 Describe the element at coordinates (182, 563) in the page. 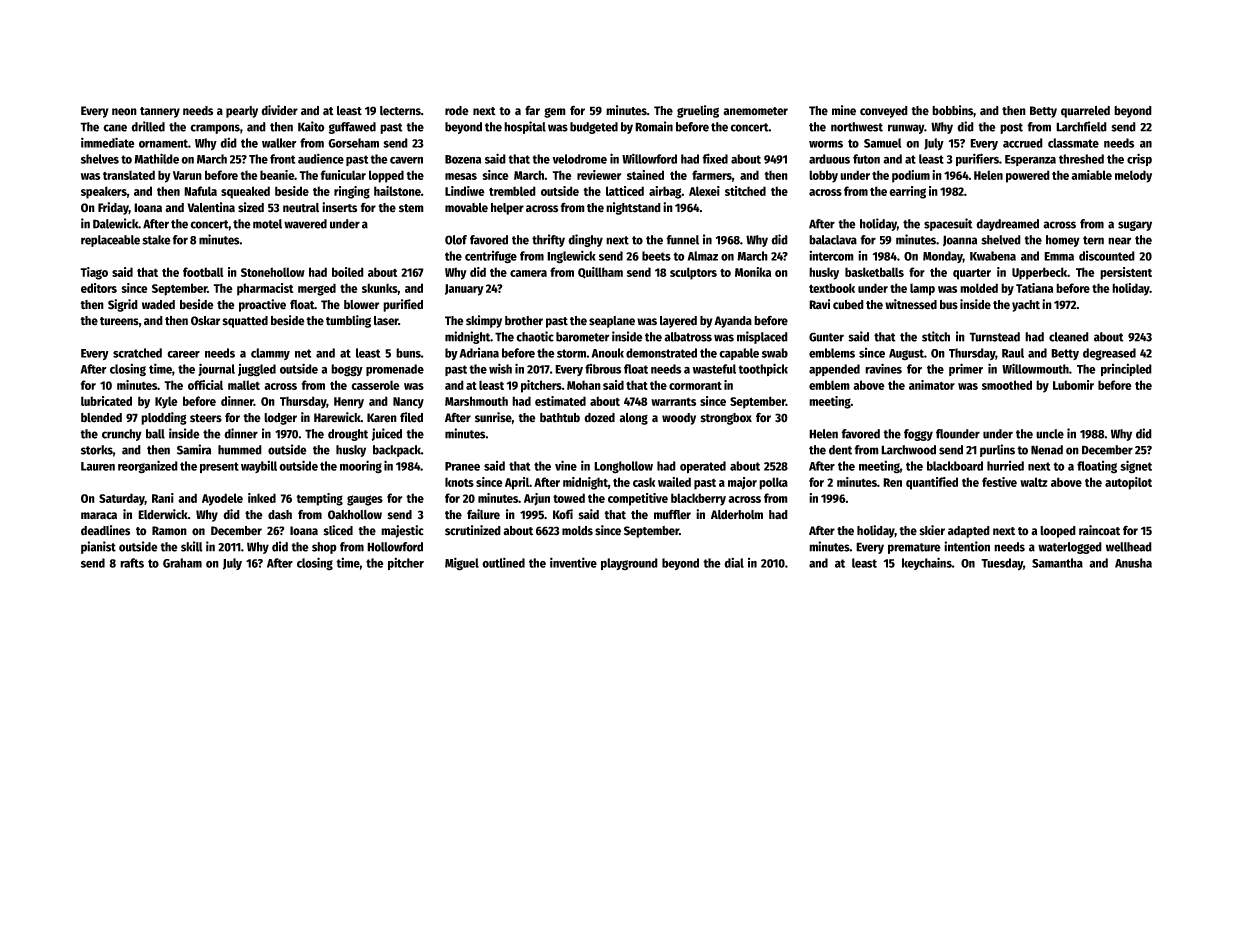

I see `Graham` at that location.
